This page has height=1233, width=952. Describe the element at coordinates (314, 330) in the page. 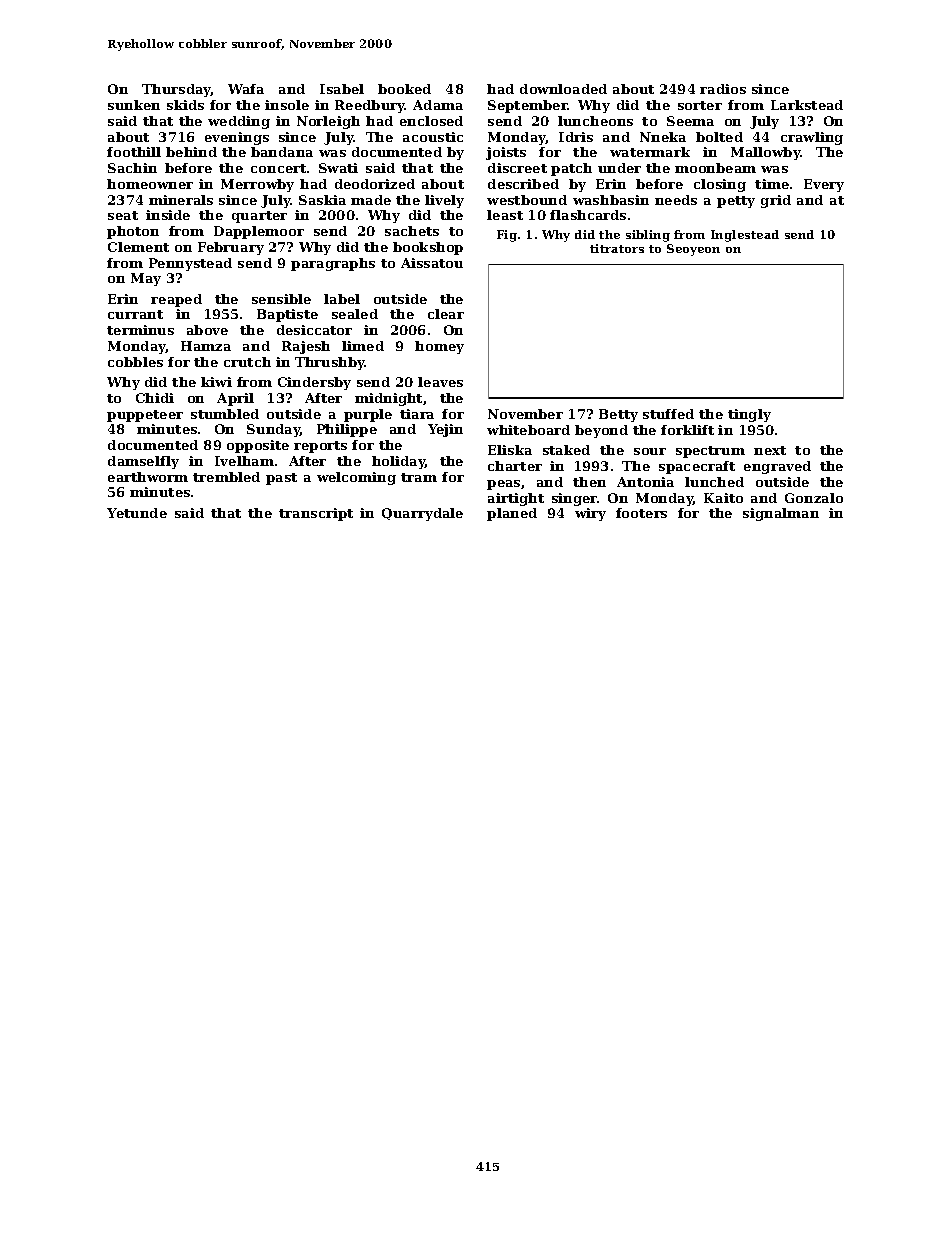

I see `desiccator` at that location.
